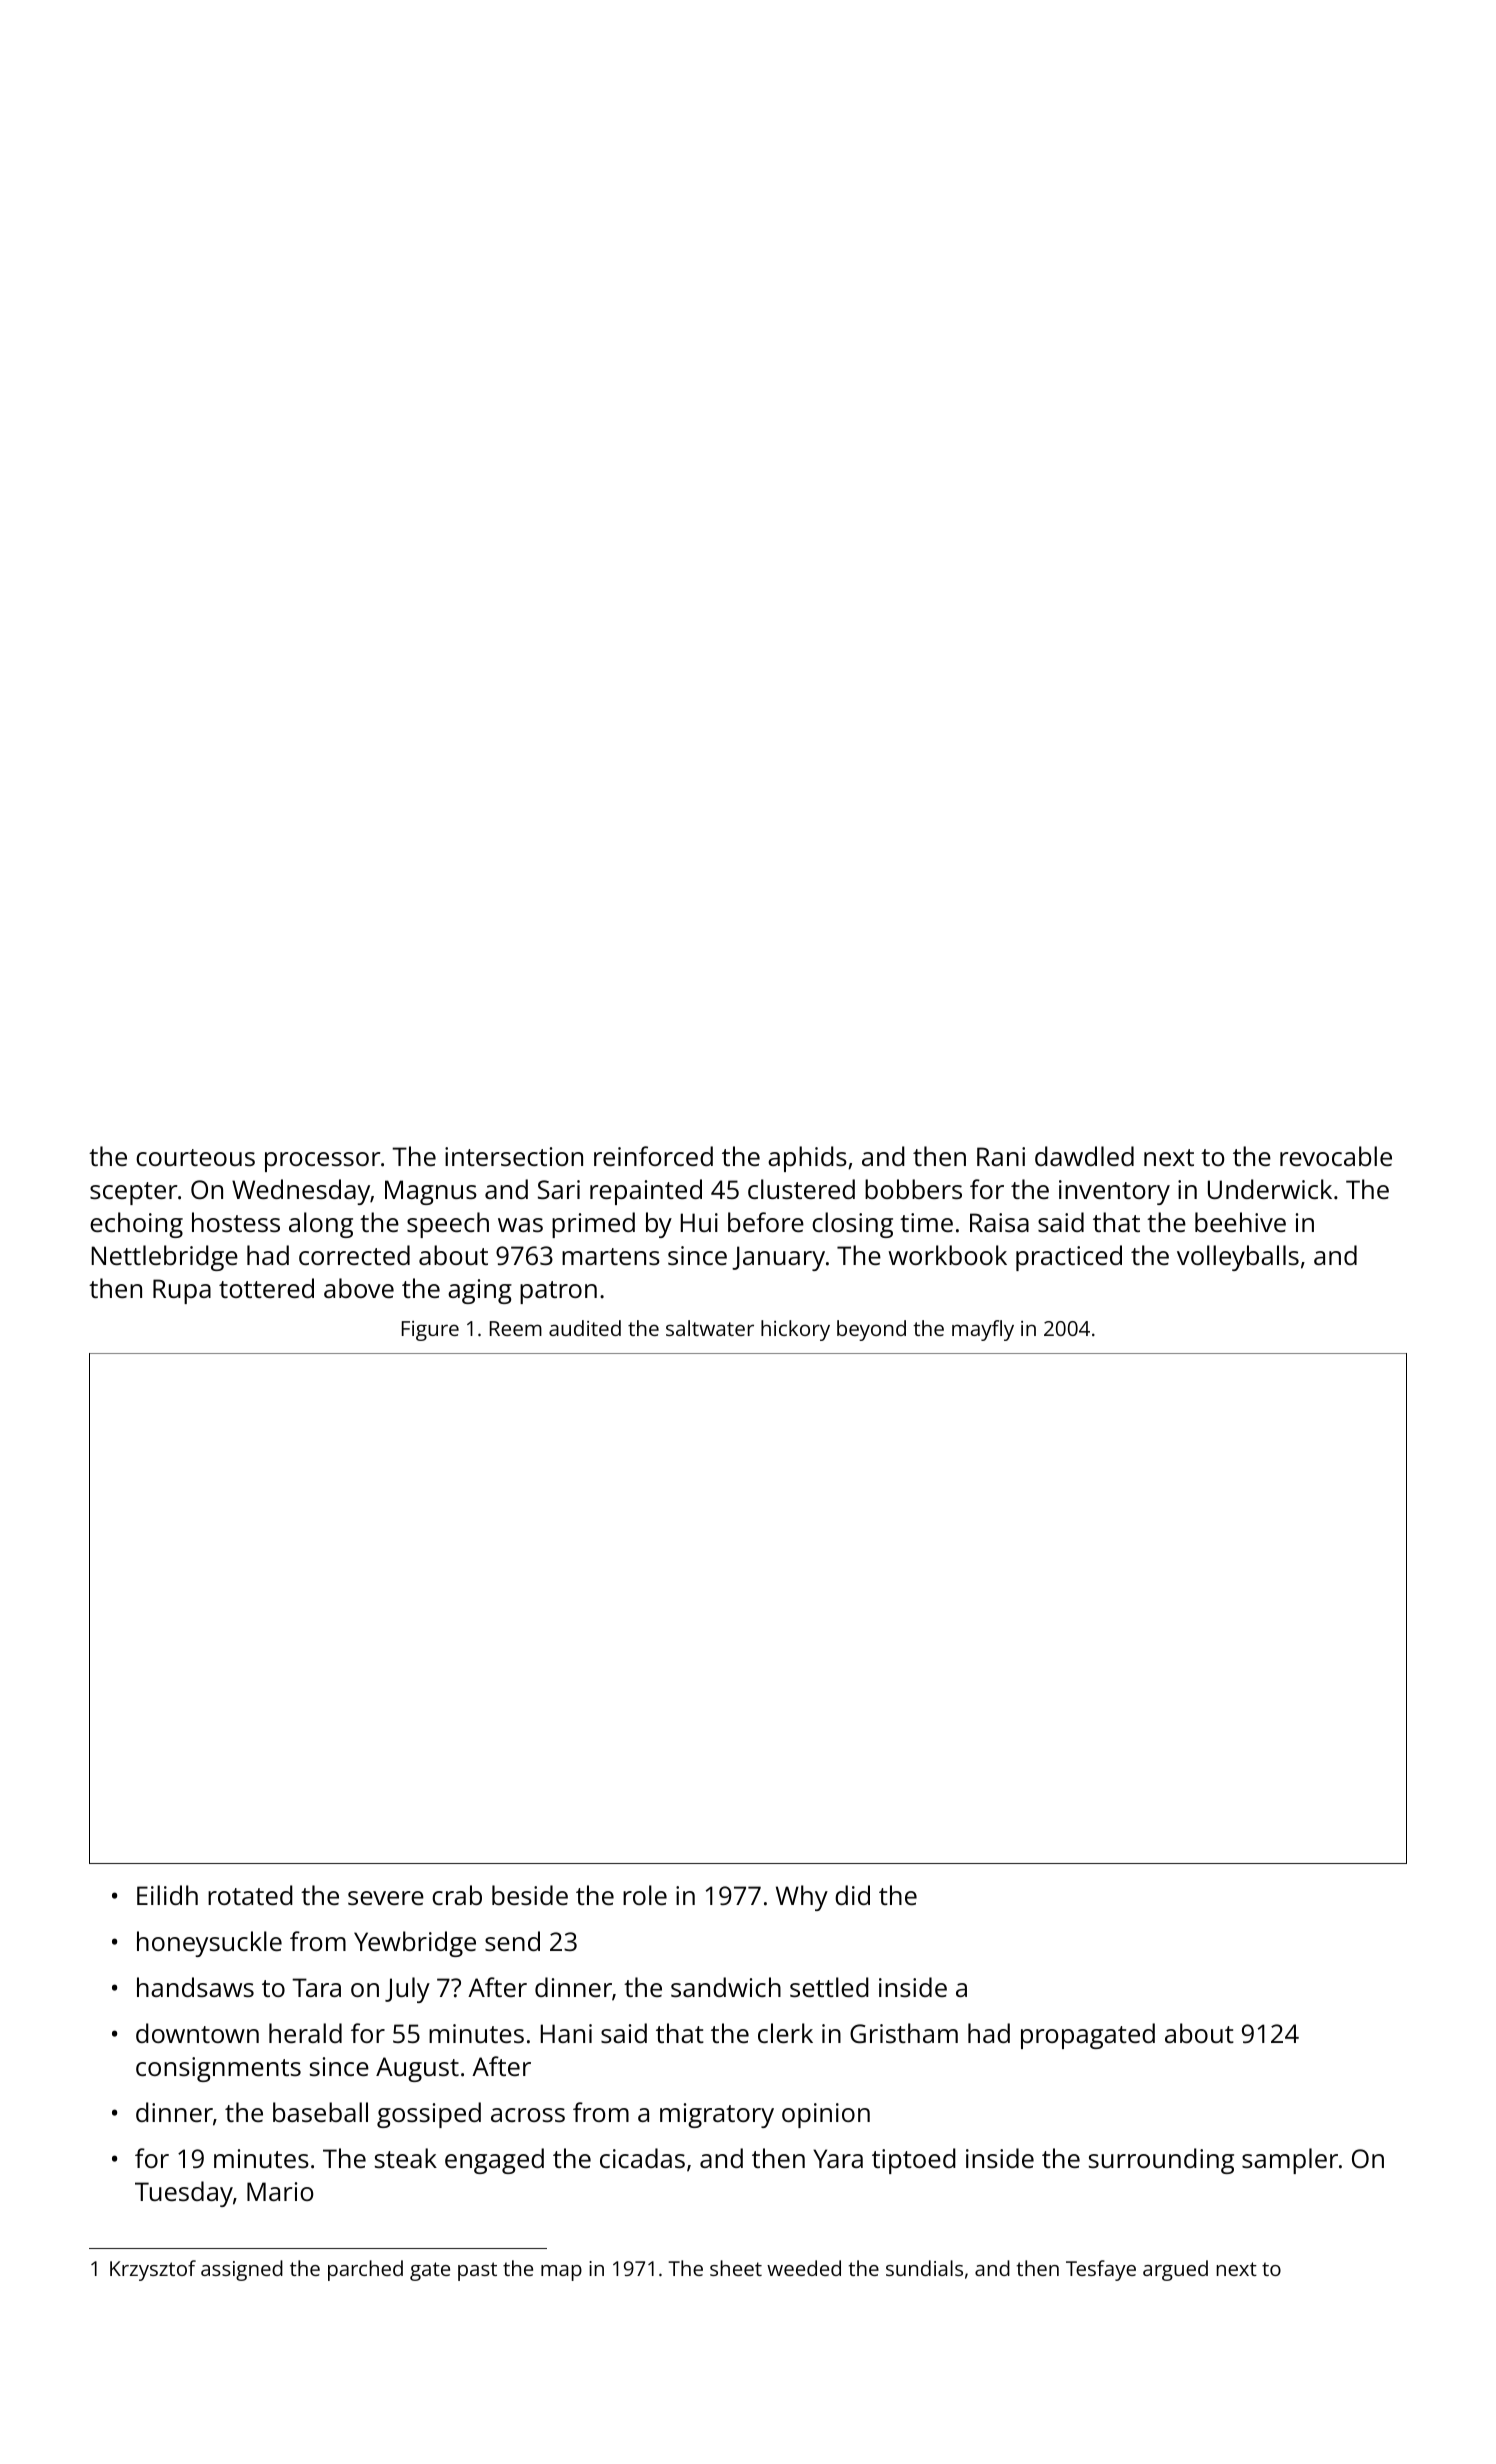  Describe the element at coordinates (430, 1331) in the screenshot. I see `Figure` at that location.
